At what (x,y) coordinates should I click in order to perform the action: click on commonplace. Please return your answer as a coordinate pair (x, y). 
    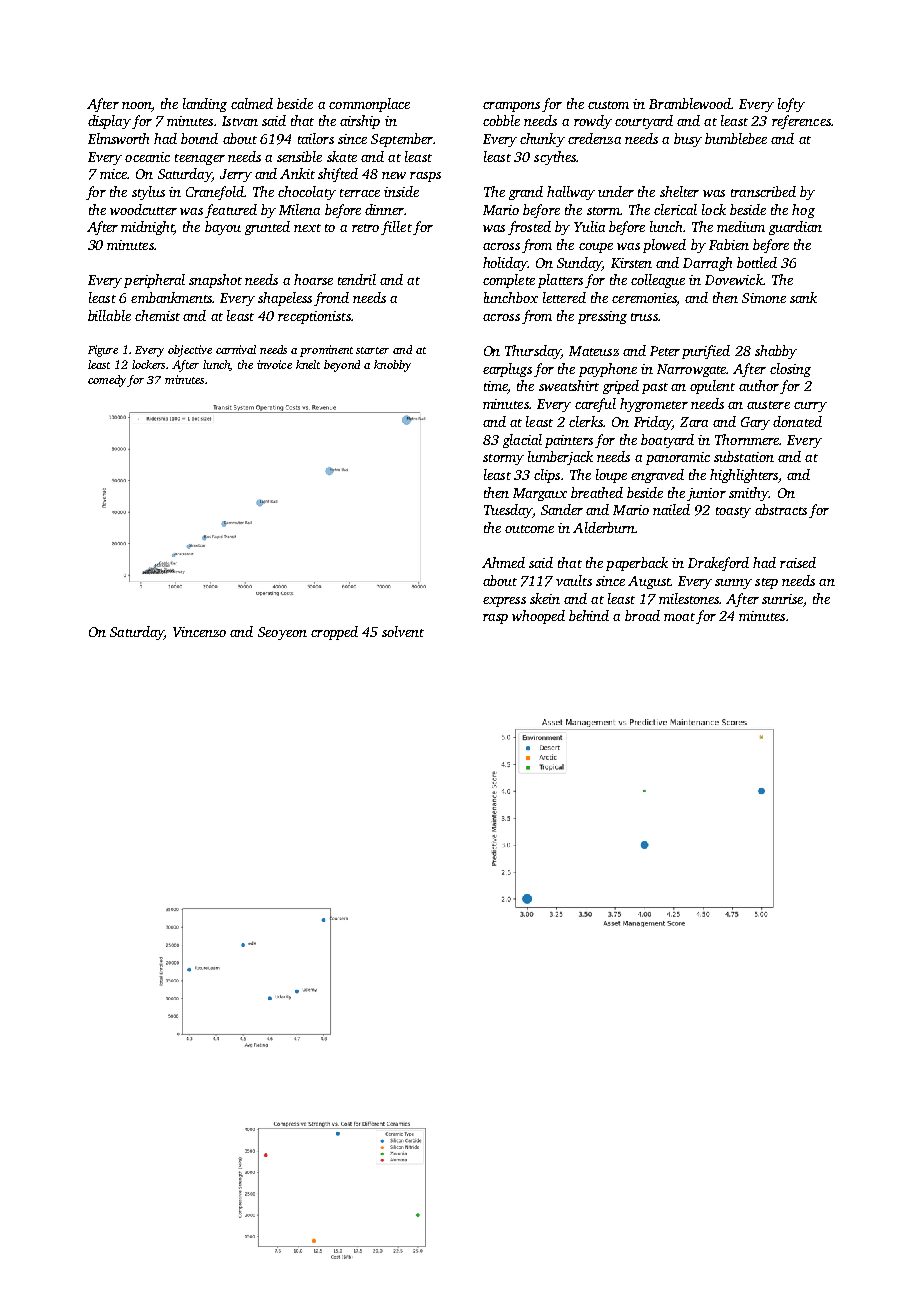
    Looking at the image, I should click on (369, 105).
